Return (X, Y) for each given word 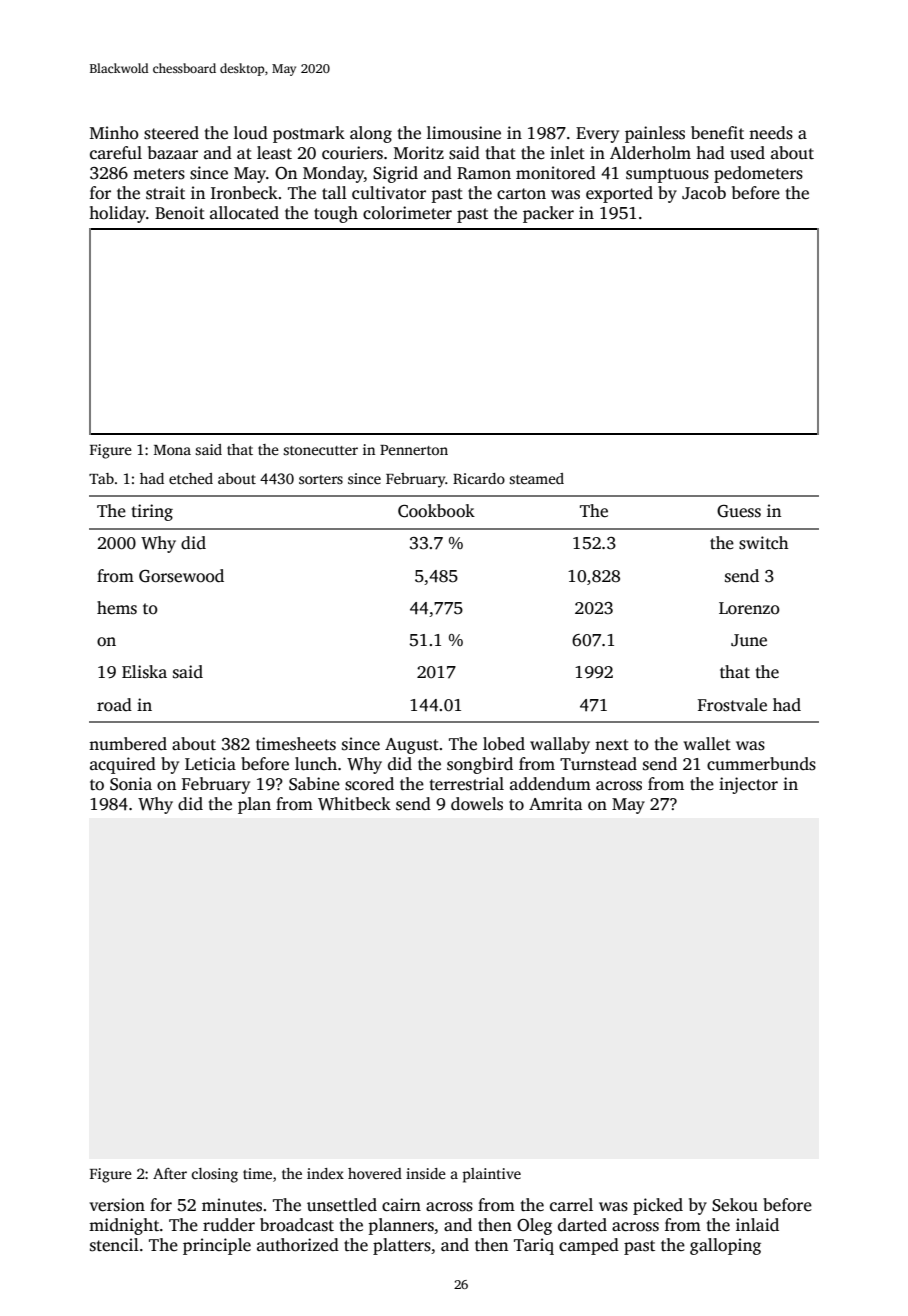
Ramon (484, 173)
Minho (114, 132)
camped (589, 1246)
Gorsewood (181, 576)
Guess (739, 511)
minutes (232, 1205)
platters (402, 1246)
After (170, 1173)
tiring (152, 512)
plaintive (492, 1175)
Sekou (735, 1205)
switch (764, 543)
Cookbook (436, 511)
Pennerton (414, 450)
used (747, 153)
